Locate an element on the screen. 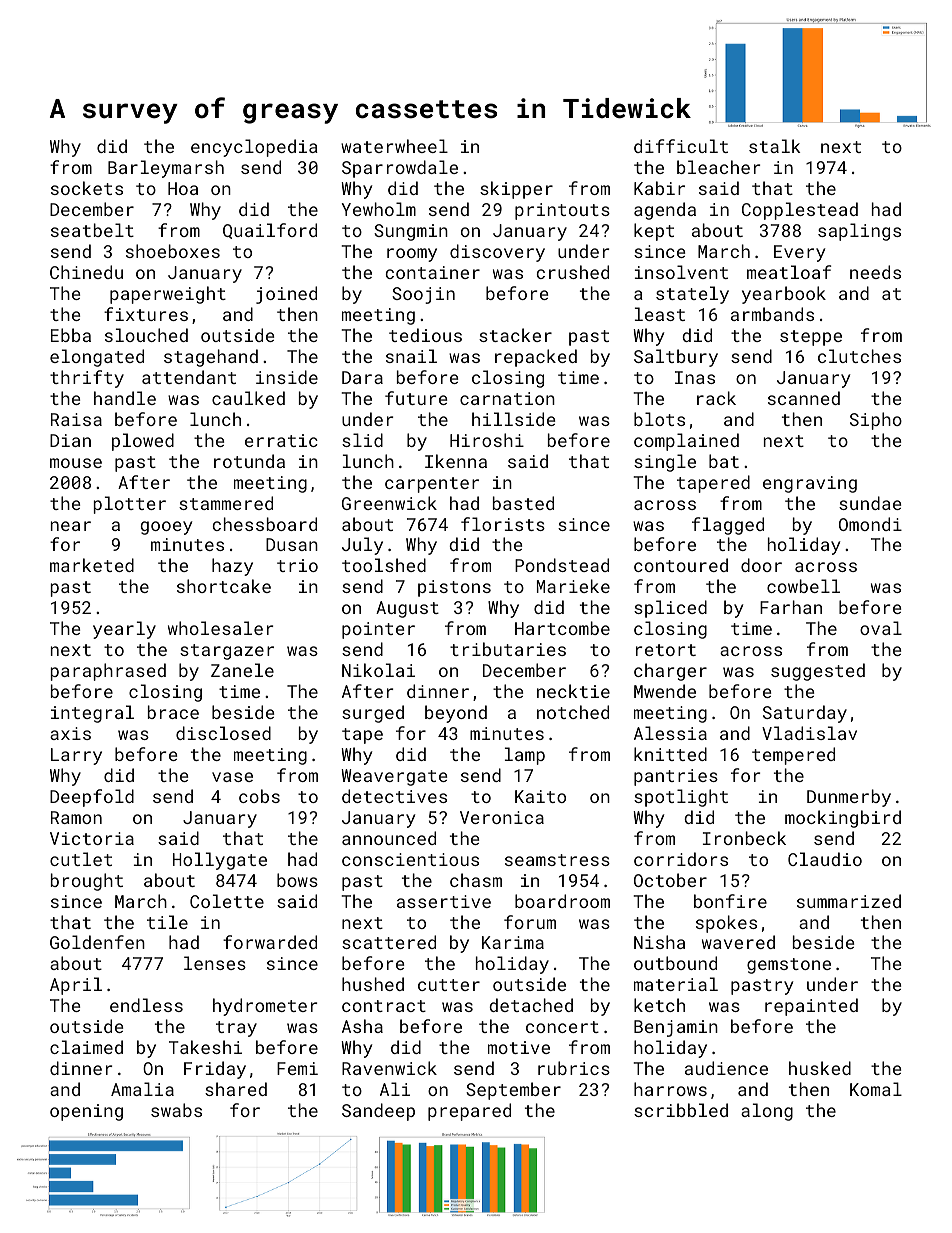 Image resolution: width=952 pixels, height=1233 pixels. Sandeep is located at coordinates (378, 1112).
